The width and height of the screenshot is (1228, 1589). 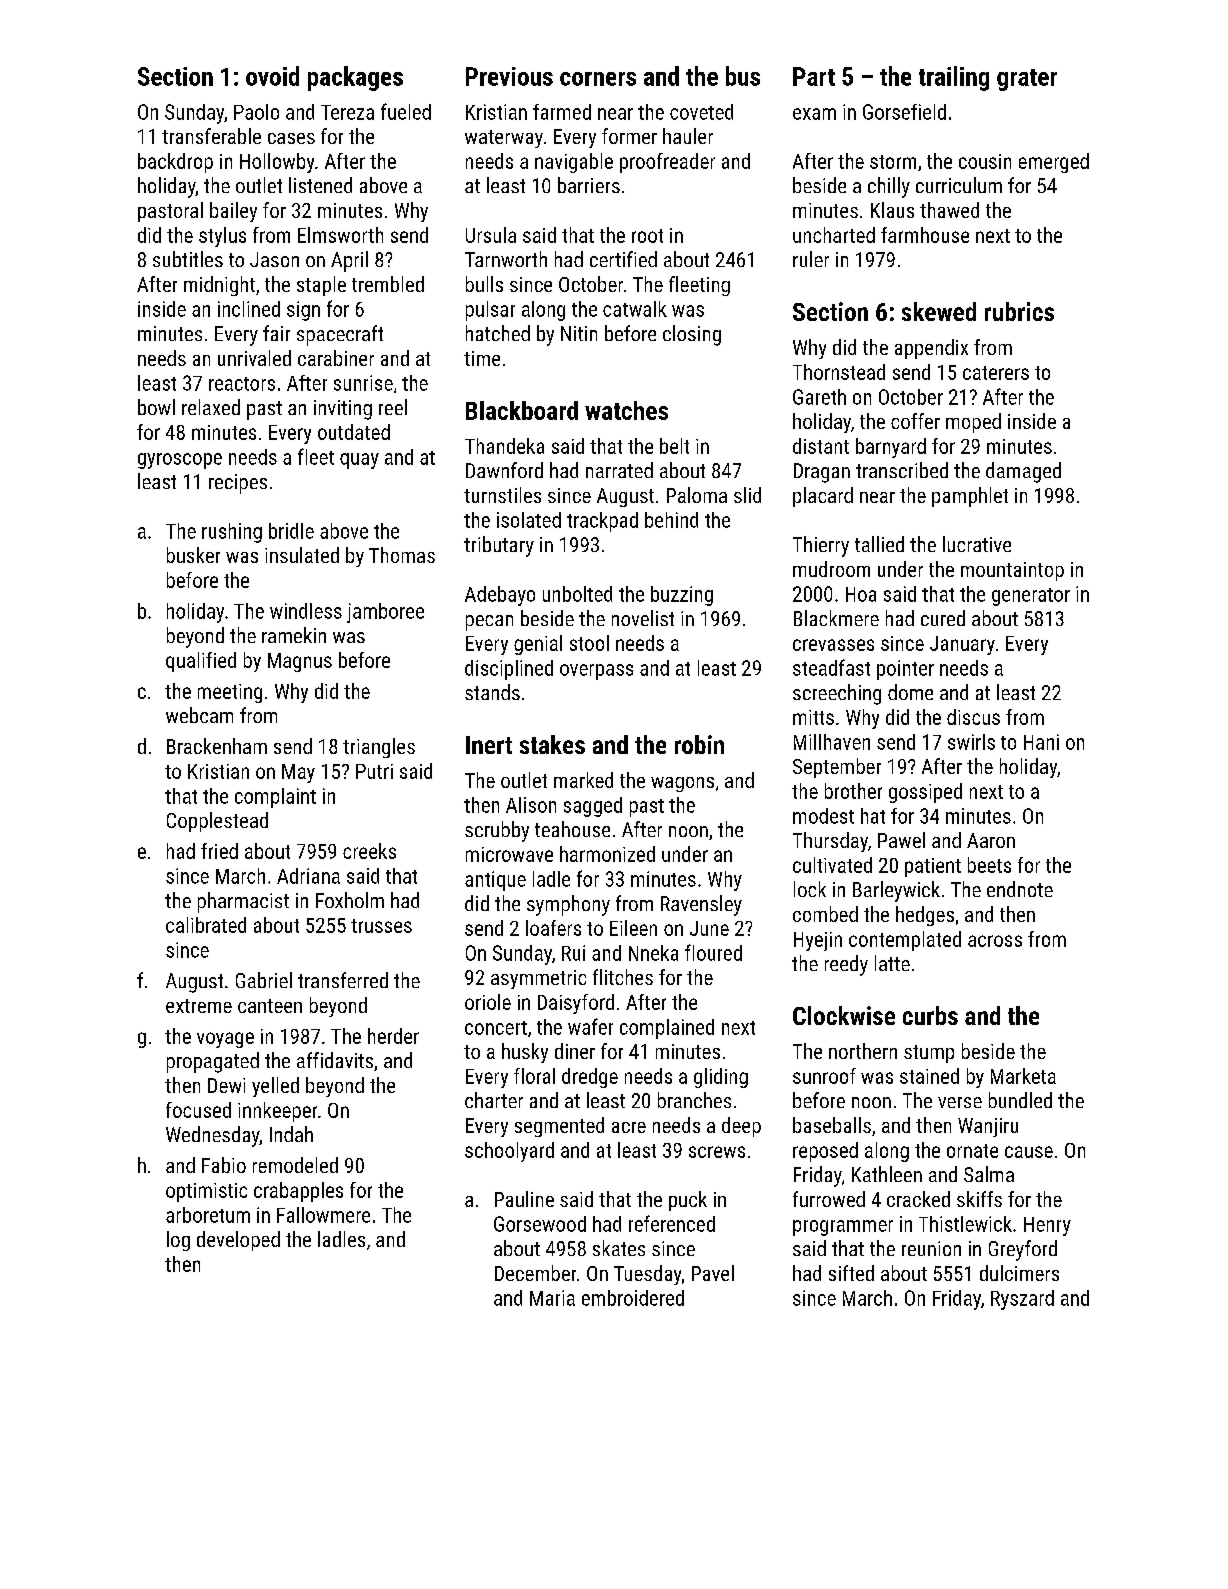 I want to click on canteen, so click(x=270, y=1006).
